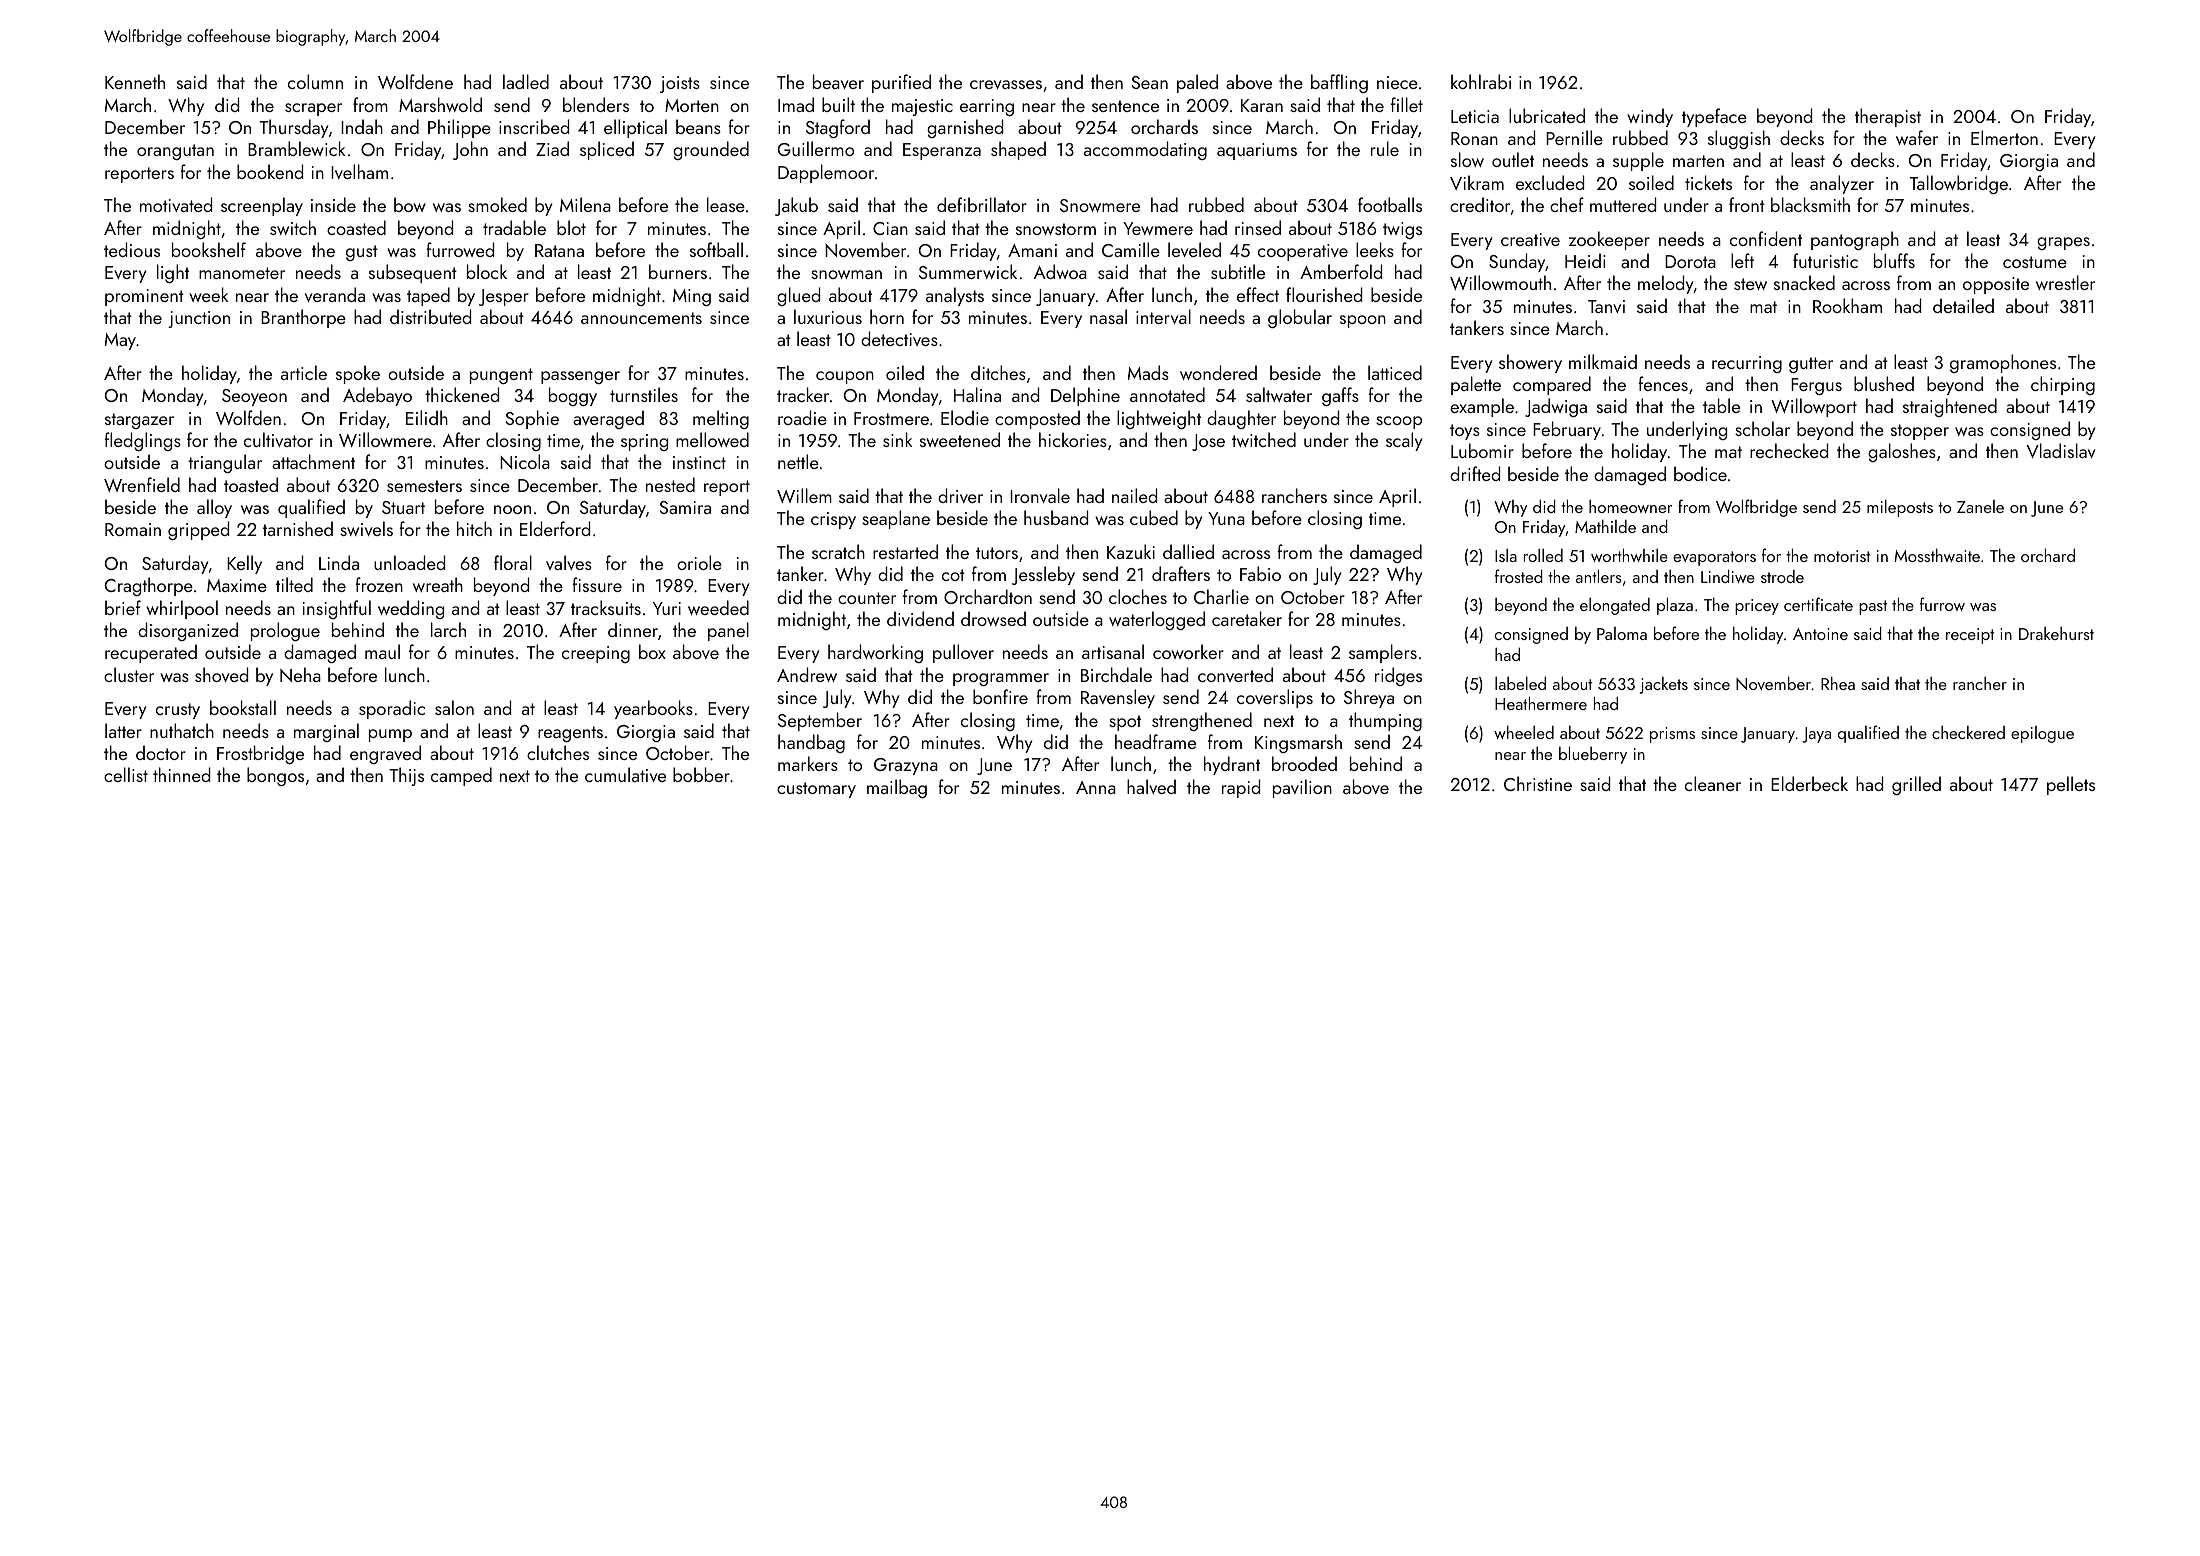 This image has width=2200, height=1556. I want to click on therapist, so click(1888, 117).
